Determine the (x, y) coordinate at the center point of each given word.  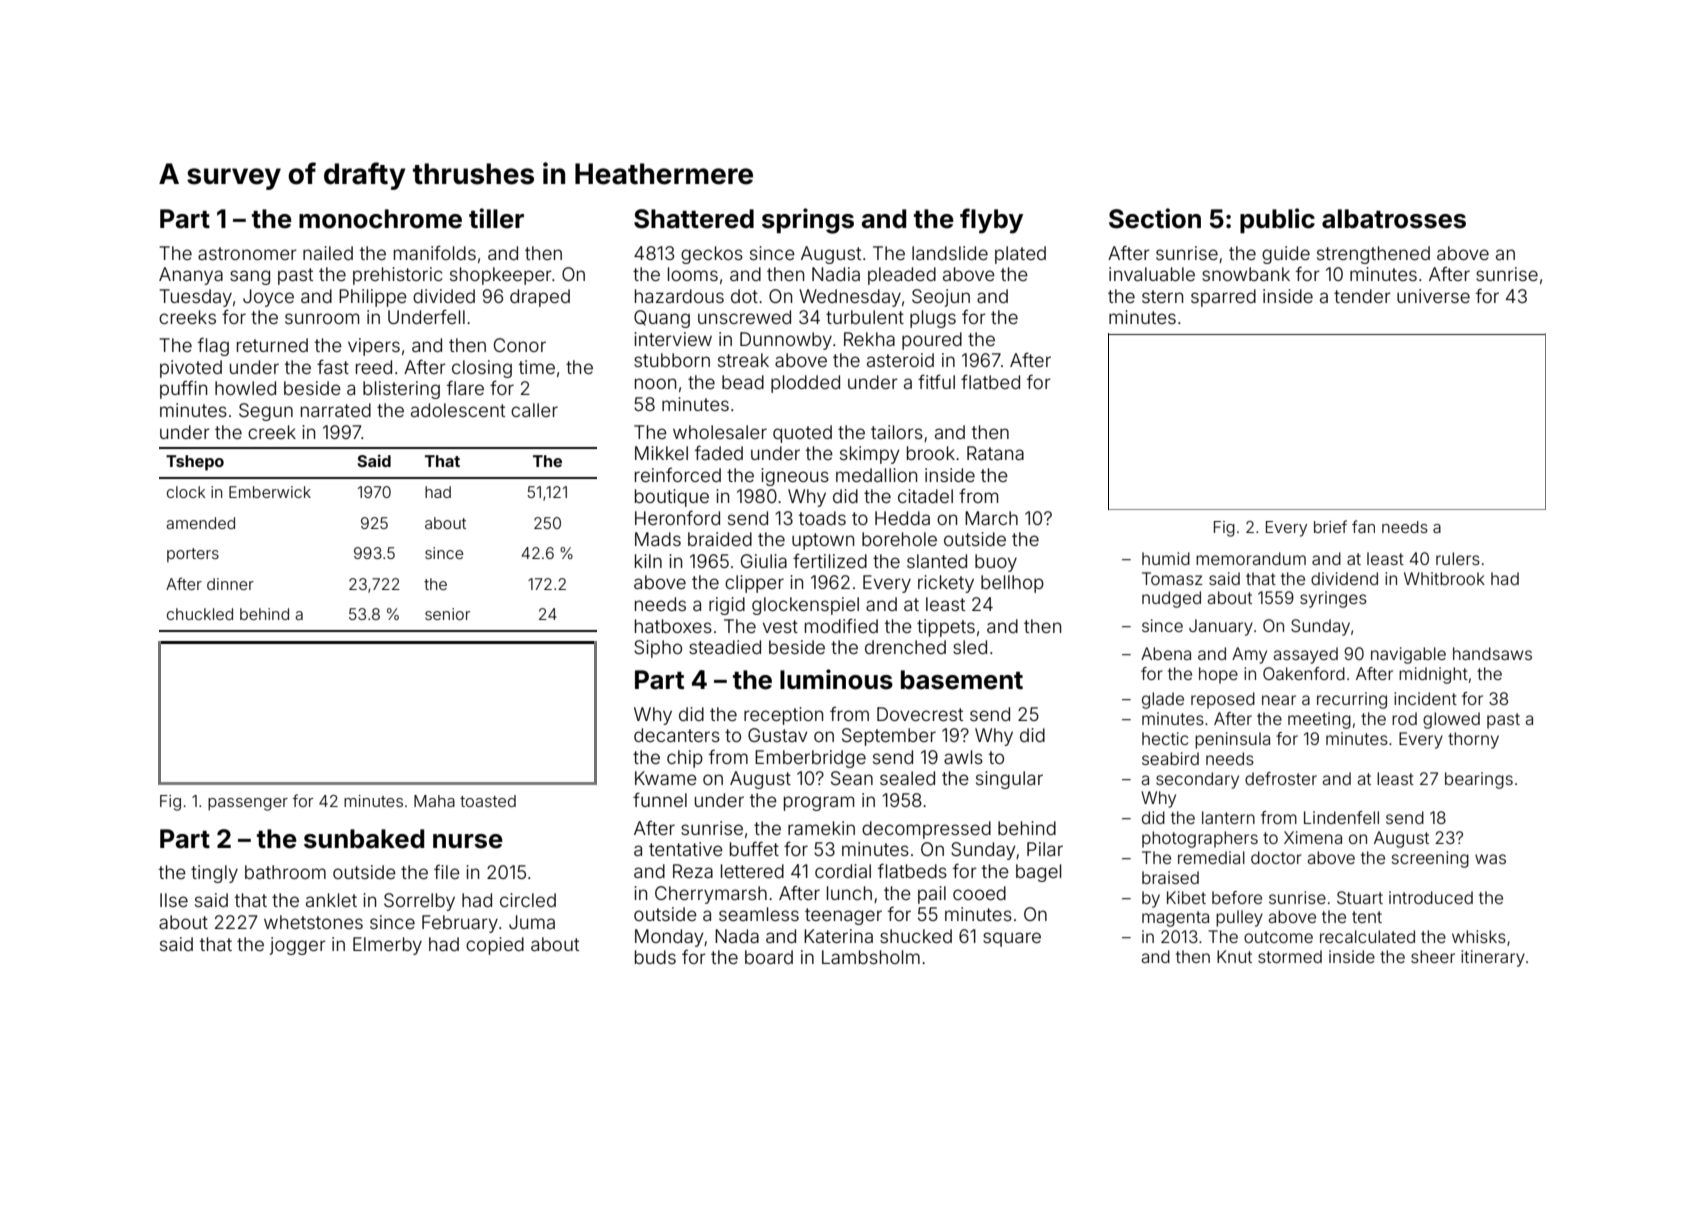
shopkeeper (501, 276)
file (447, 872)
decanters (677, 735)
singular (1009, 780)
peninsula (1232, 740)
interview (673, 339)
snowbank (1246, 274)
